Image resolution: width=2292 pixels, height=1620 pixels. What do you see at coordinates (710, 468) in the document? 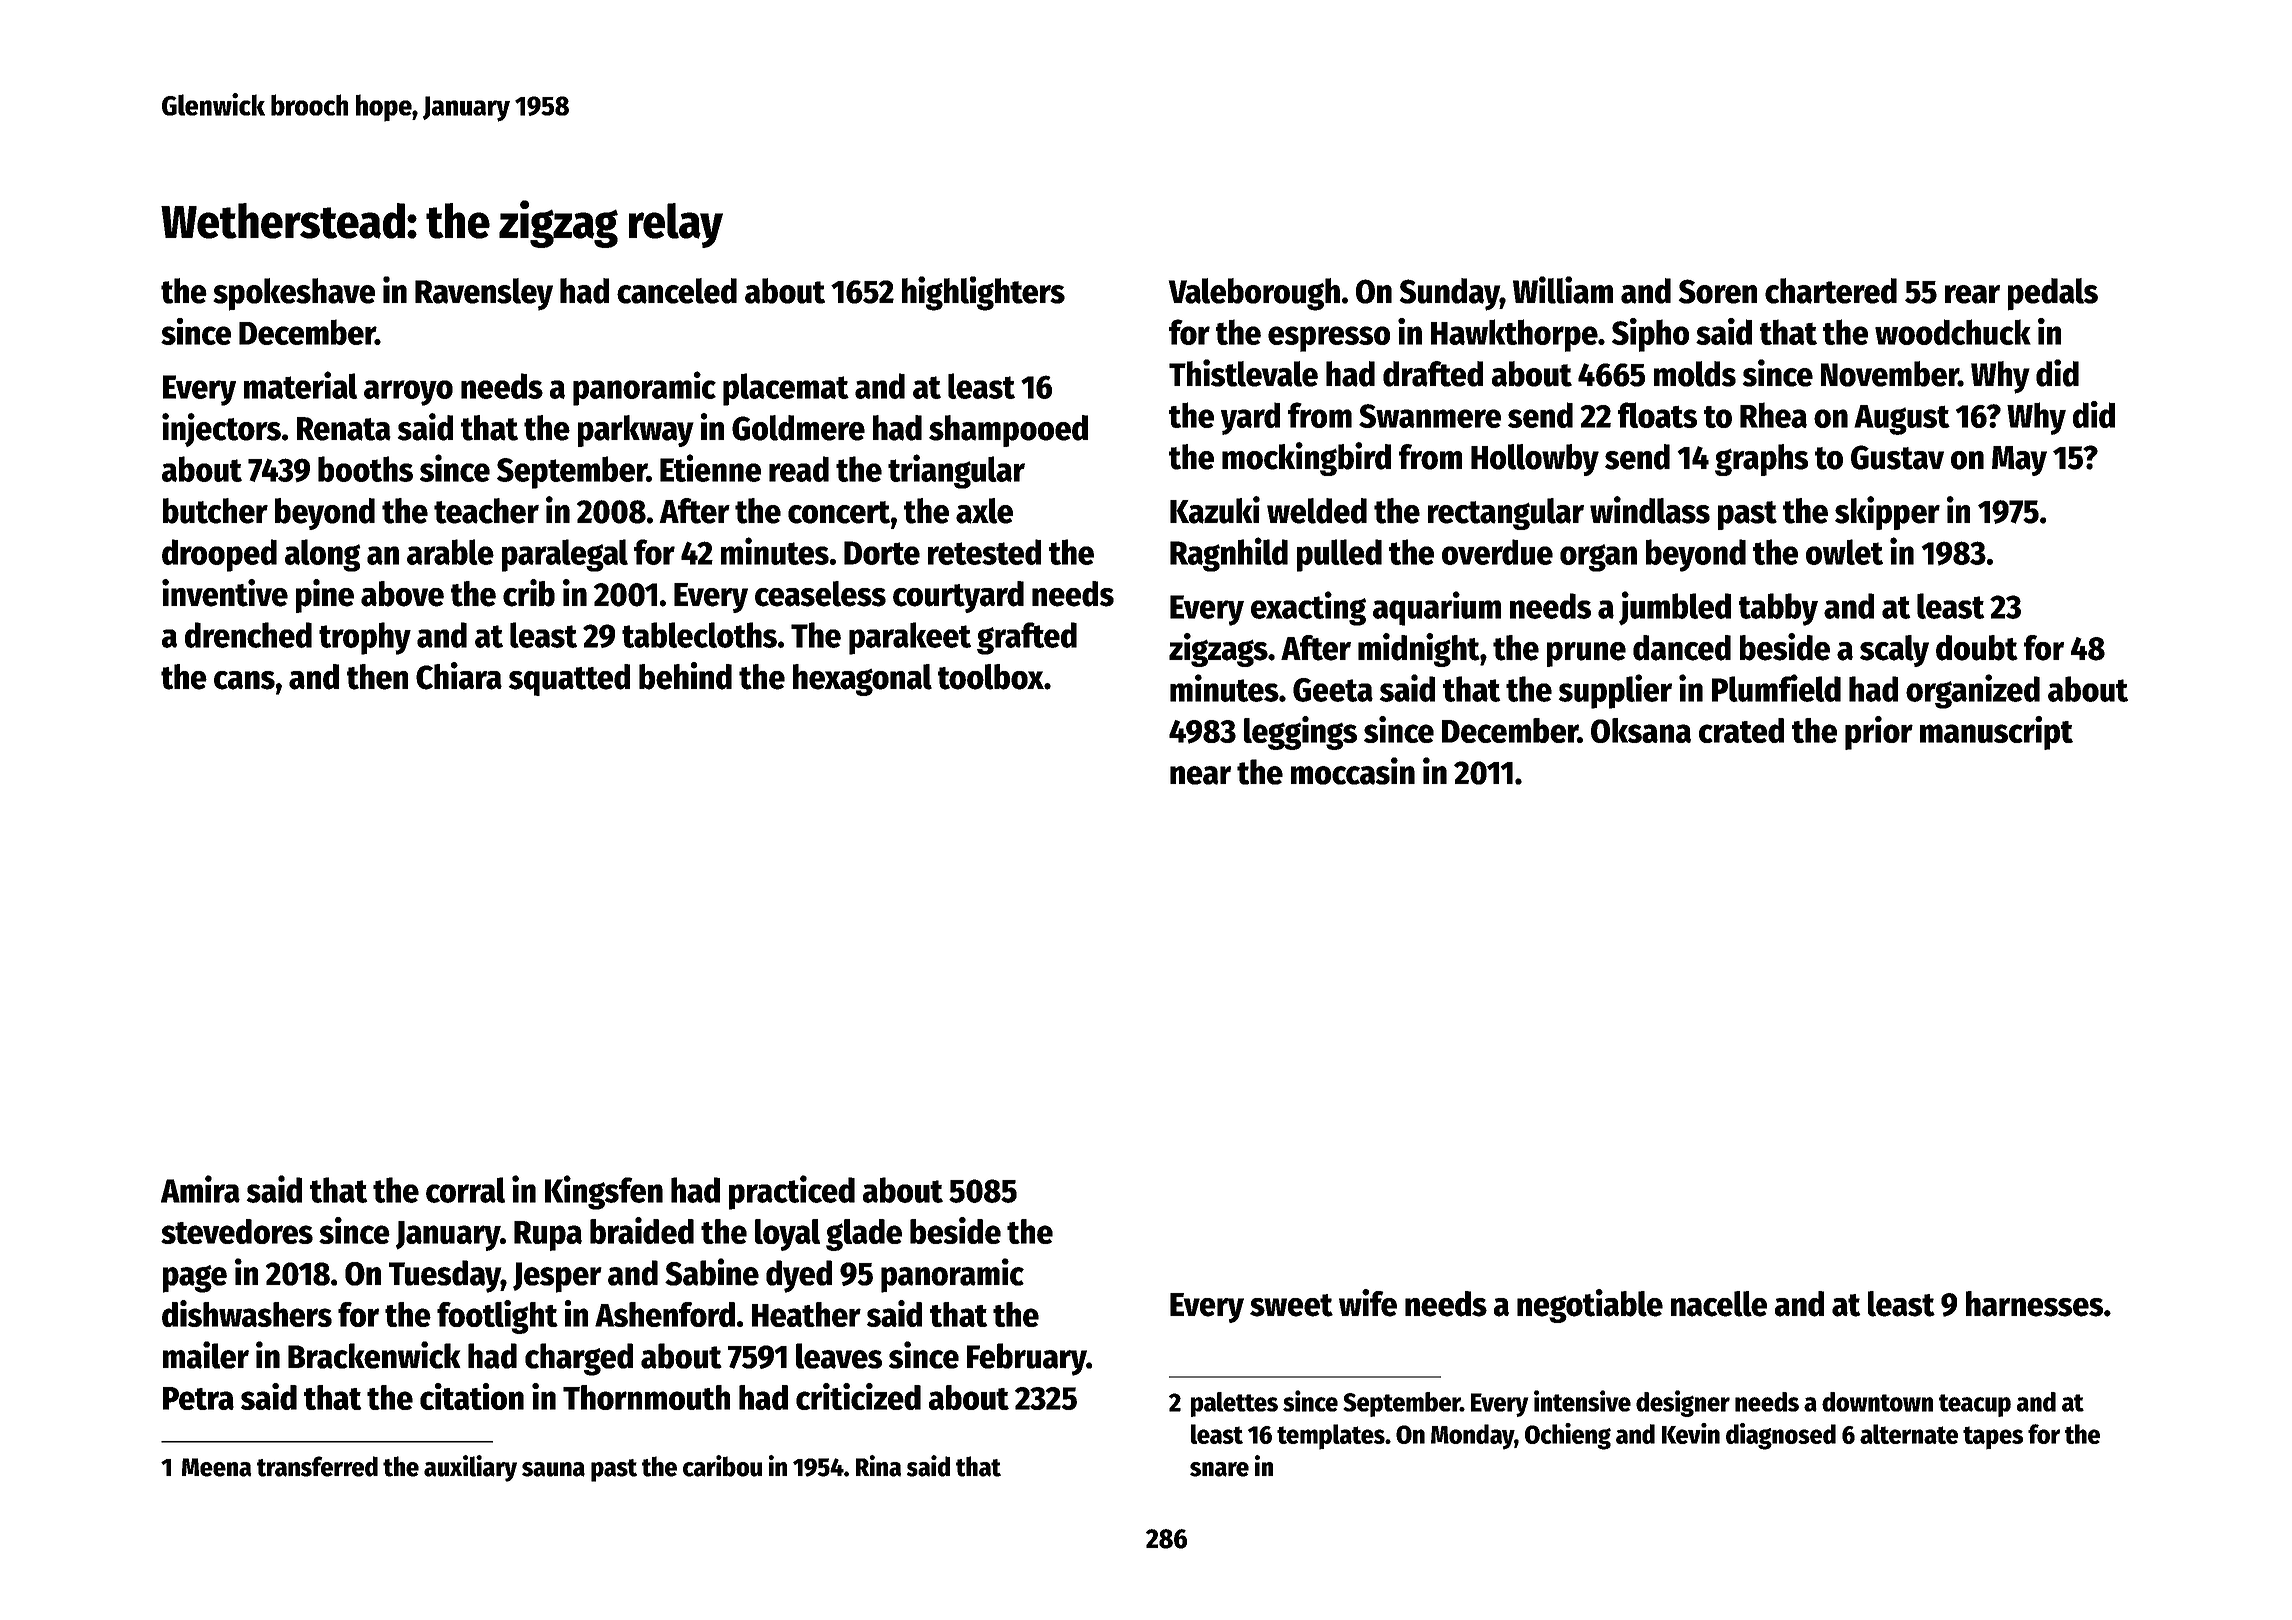
I see `Etienne` at bounding box center [710, 468].
